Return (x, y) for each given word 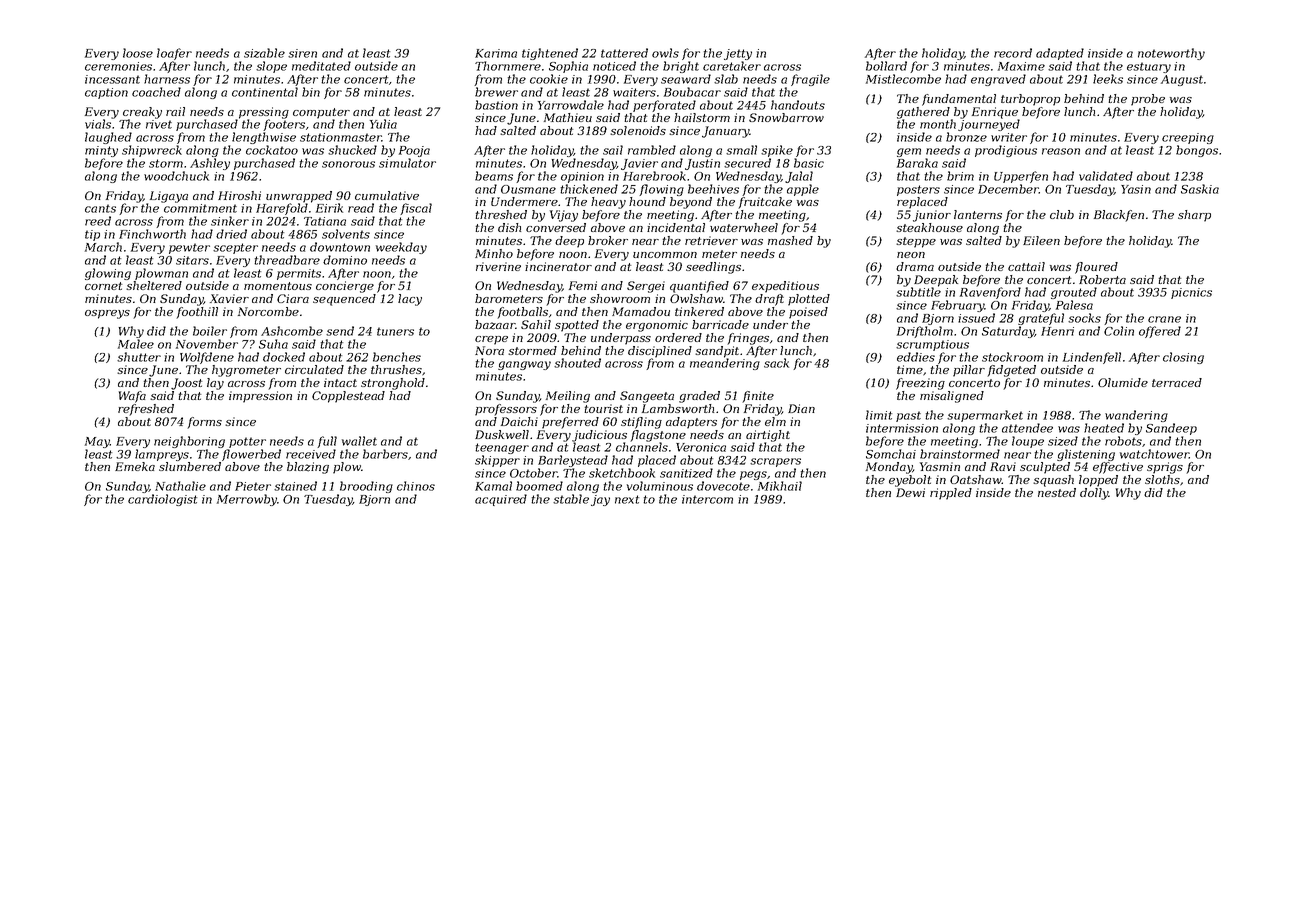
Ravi (1003, 466)
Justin (702, 164)
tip (92, 235)
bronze (966, 137)
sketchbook (622, 473)
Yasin (1136, 189)
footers (284, 125)
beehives (713, 189)
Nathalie (180, 486)
